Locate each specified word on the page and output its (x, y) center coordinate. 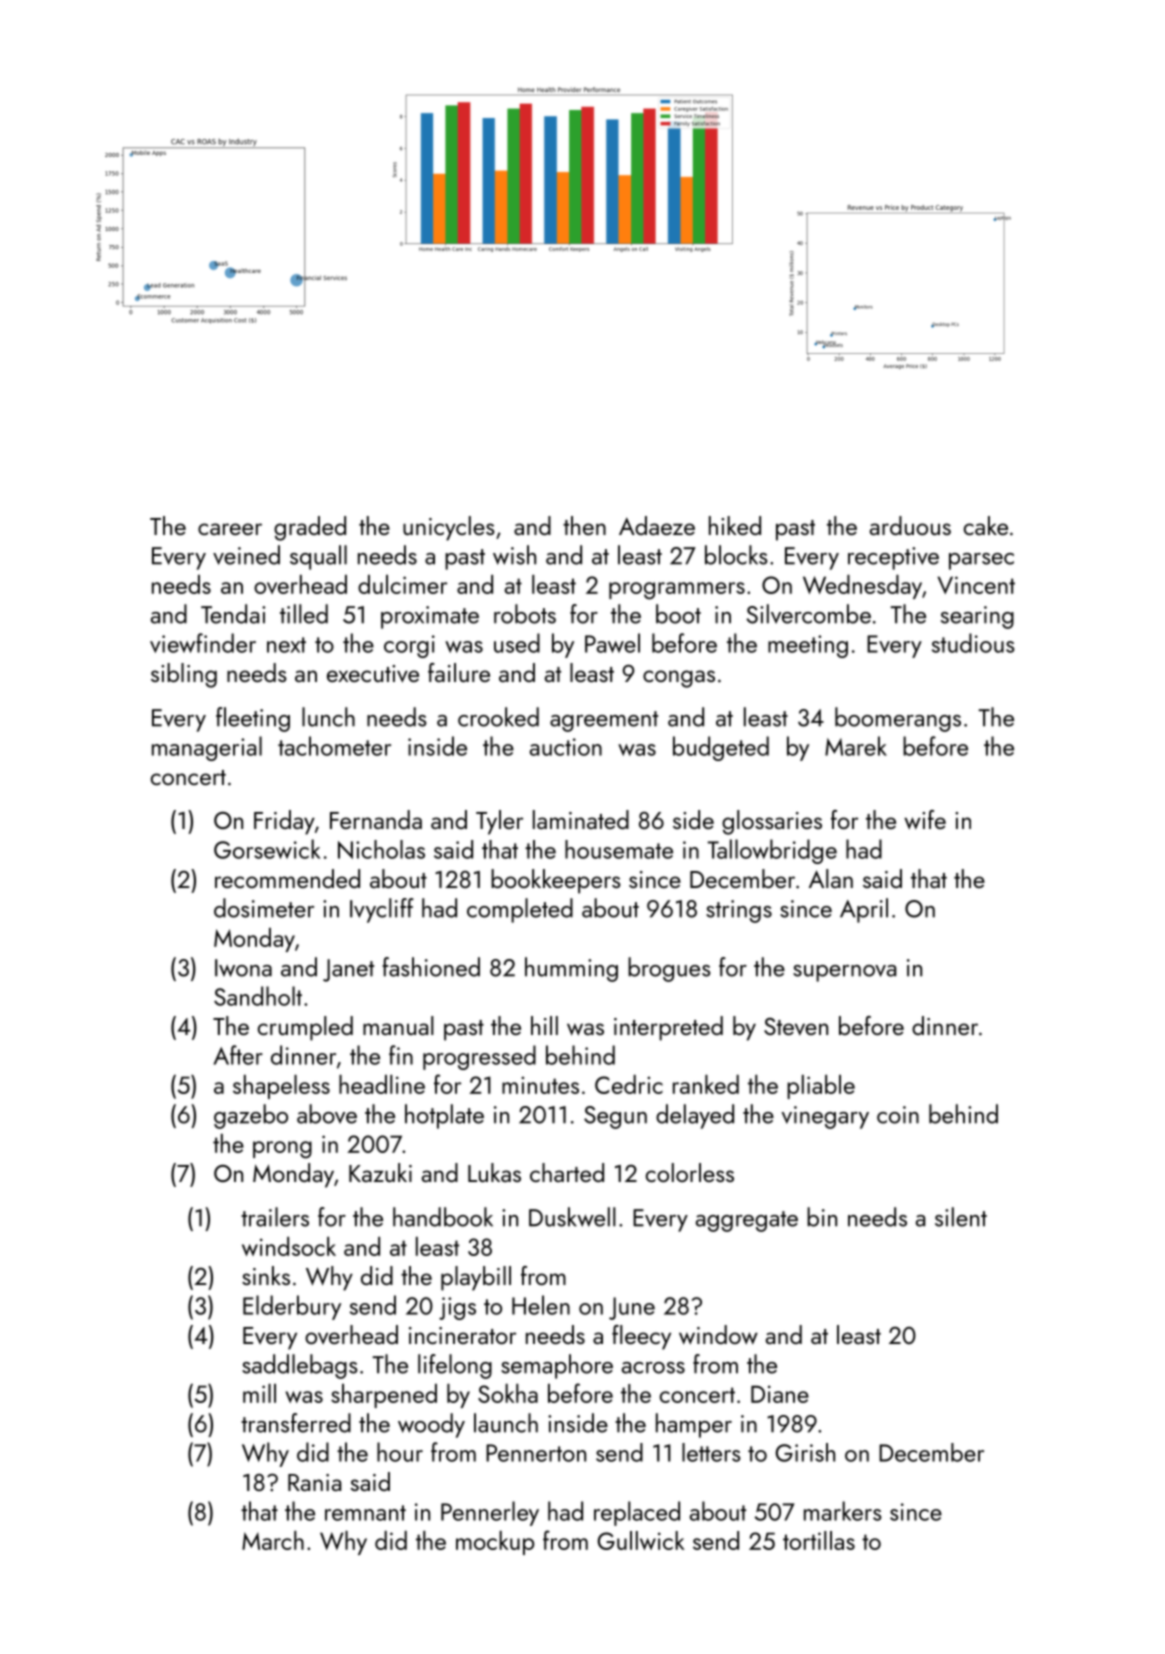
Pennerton (536, 1453)
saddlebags (300, 1366)
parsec (981, 561)
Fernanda (376, 819)
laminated (581, 819)
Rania (314, 1482)
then (584, 525)
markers (843, 1511)
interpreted (668, 1028)
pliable (821, 1087)
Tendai (233, 614)
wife (925, 820)
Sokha (508, 1393)
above (327, 1114)
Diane (780, 1394)
